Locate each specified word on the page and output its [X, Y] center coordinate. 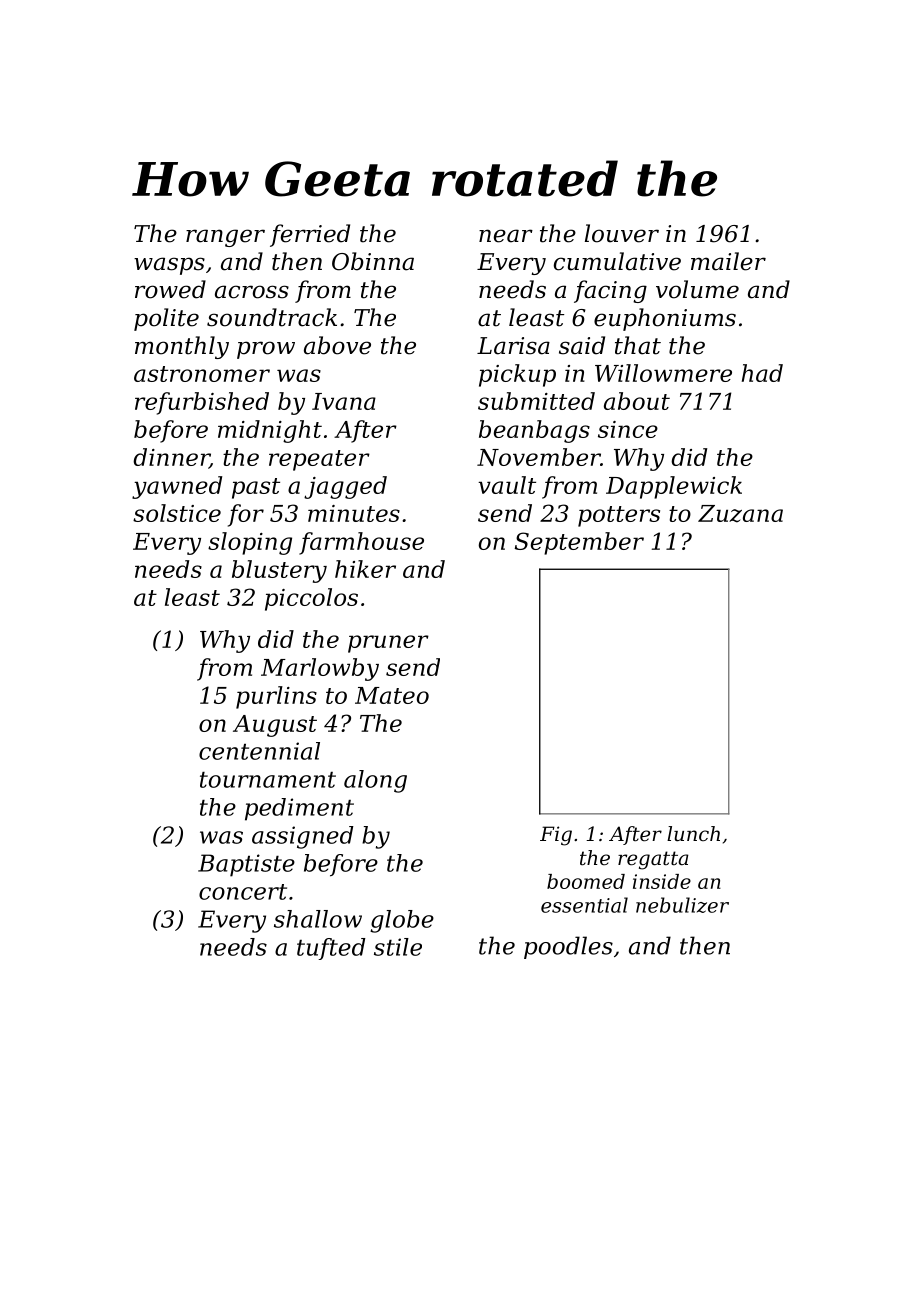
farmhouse [361, 543]
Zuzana [740, 514]
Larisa [513, 346]
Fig [556, 836]
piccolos [311, 599]
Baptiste [246, 865]
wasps [169, 266]
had [762, 373]
